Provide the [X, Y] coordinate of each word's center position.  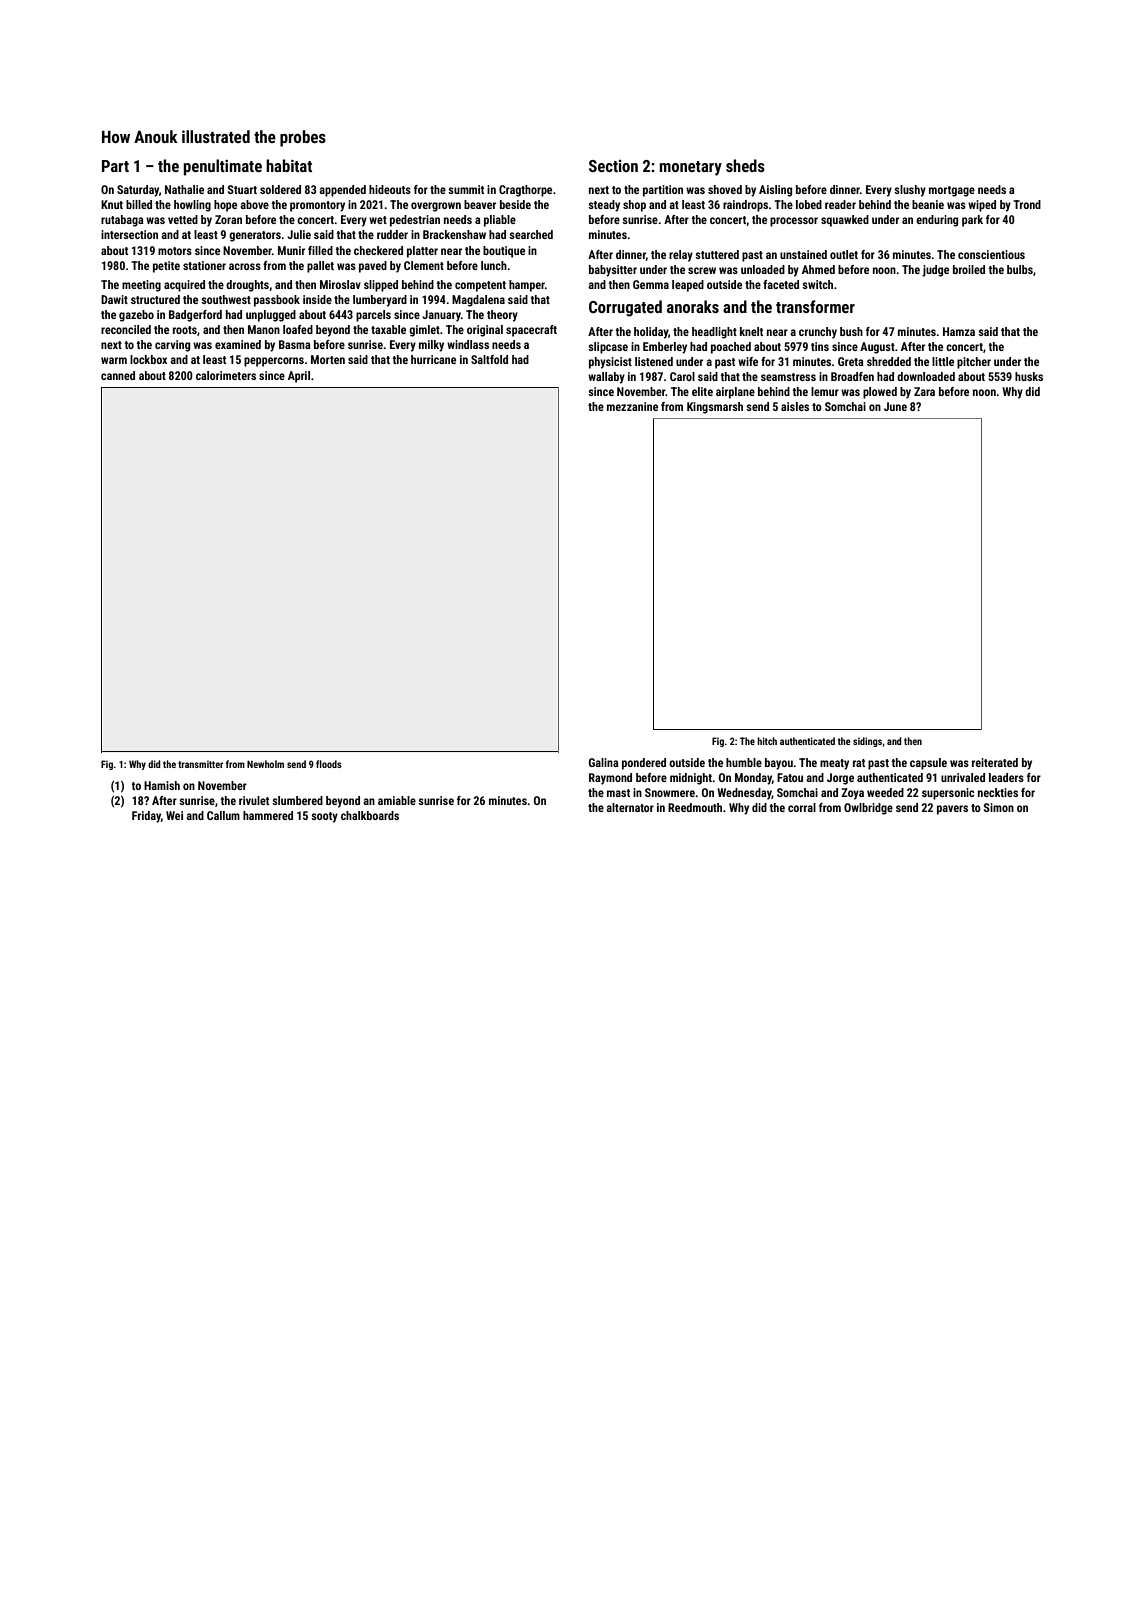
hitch [767, 741]
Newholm [265, 764]
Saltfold [489, 359]
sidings [867, 742]
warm [114, 360]
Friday [146, 817]
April [299, 377]
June [895, 406]
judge [935, 271]
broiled [969, 269]
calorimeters [226, 375]
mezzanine [632, 406]
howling [192, 206]
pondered [644, 764]
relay [681, 256]
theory [502, 316]
